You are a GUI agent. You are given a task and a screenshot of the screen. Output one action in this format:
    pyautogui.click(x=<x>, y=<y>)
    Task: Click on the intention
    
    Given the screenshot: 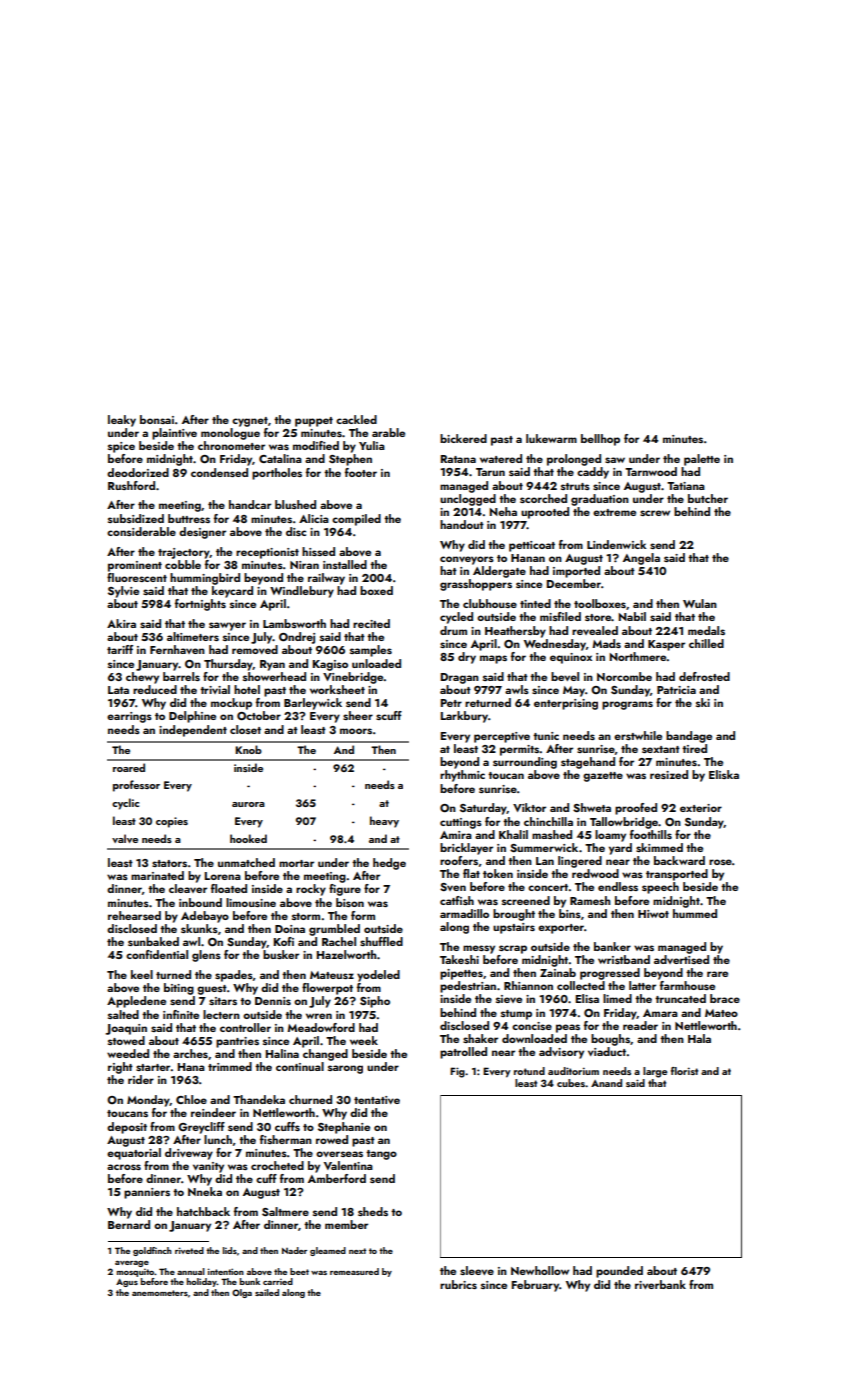 What is the action you would take?
    pyautogui.click(x=226, y=1271)
